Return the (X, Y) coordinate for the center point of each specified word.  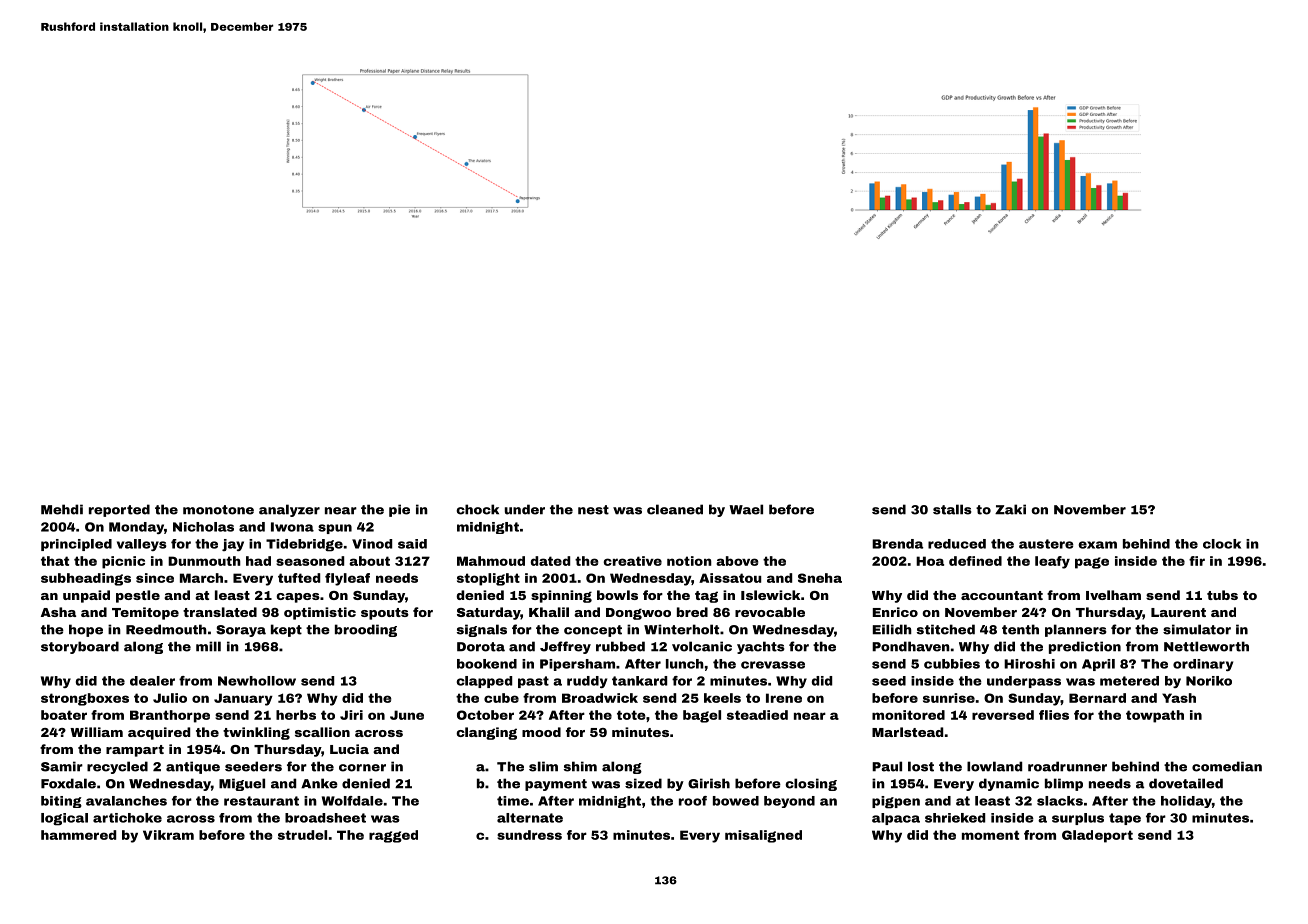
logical (64, 819)
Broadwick (600, 698)
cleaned (675, 509)
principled (76, 545)
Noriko (1209, 681)
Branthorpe (170, 716)
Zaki (1010, 509)
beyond (789, 802)
